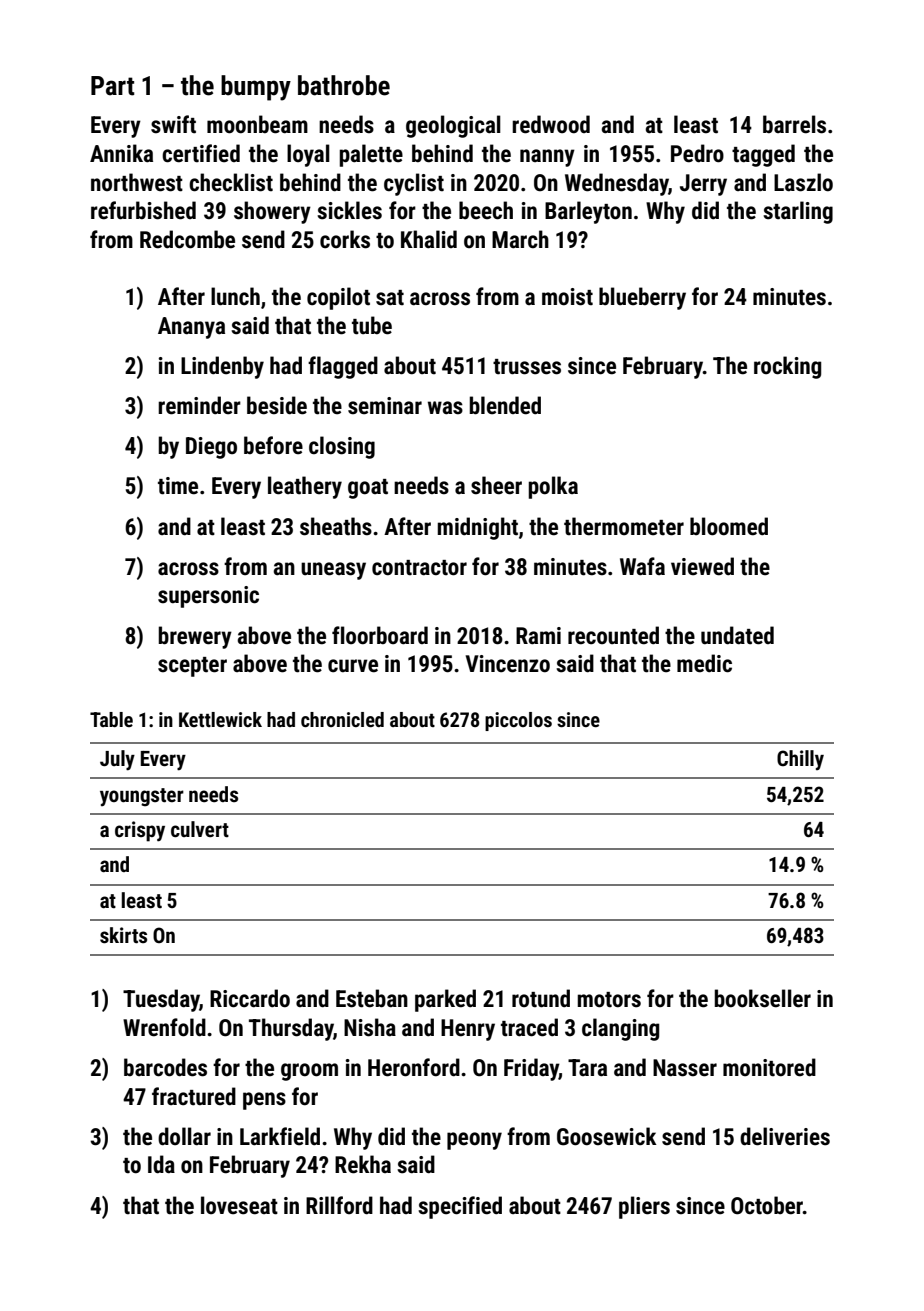  I want to click on Ananya, so click(191, 328).
